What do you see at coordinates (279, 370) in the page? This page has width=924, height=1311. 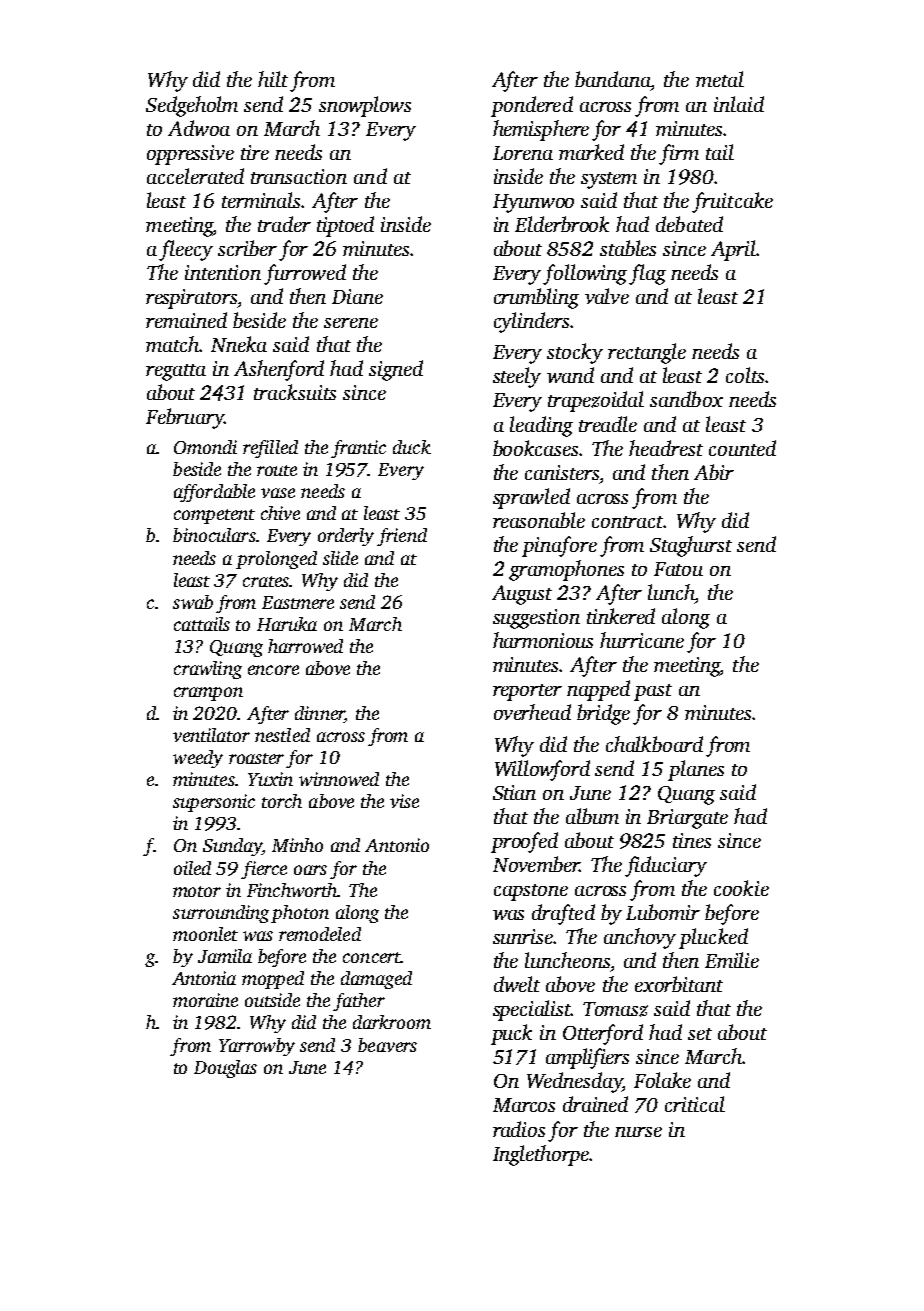 I see `Ashenford` at bounding box center [279, 370].
